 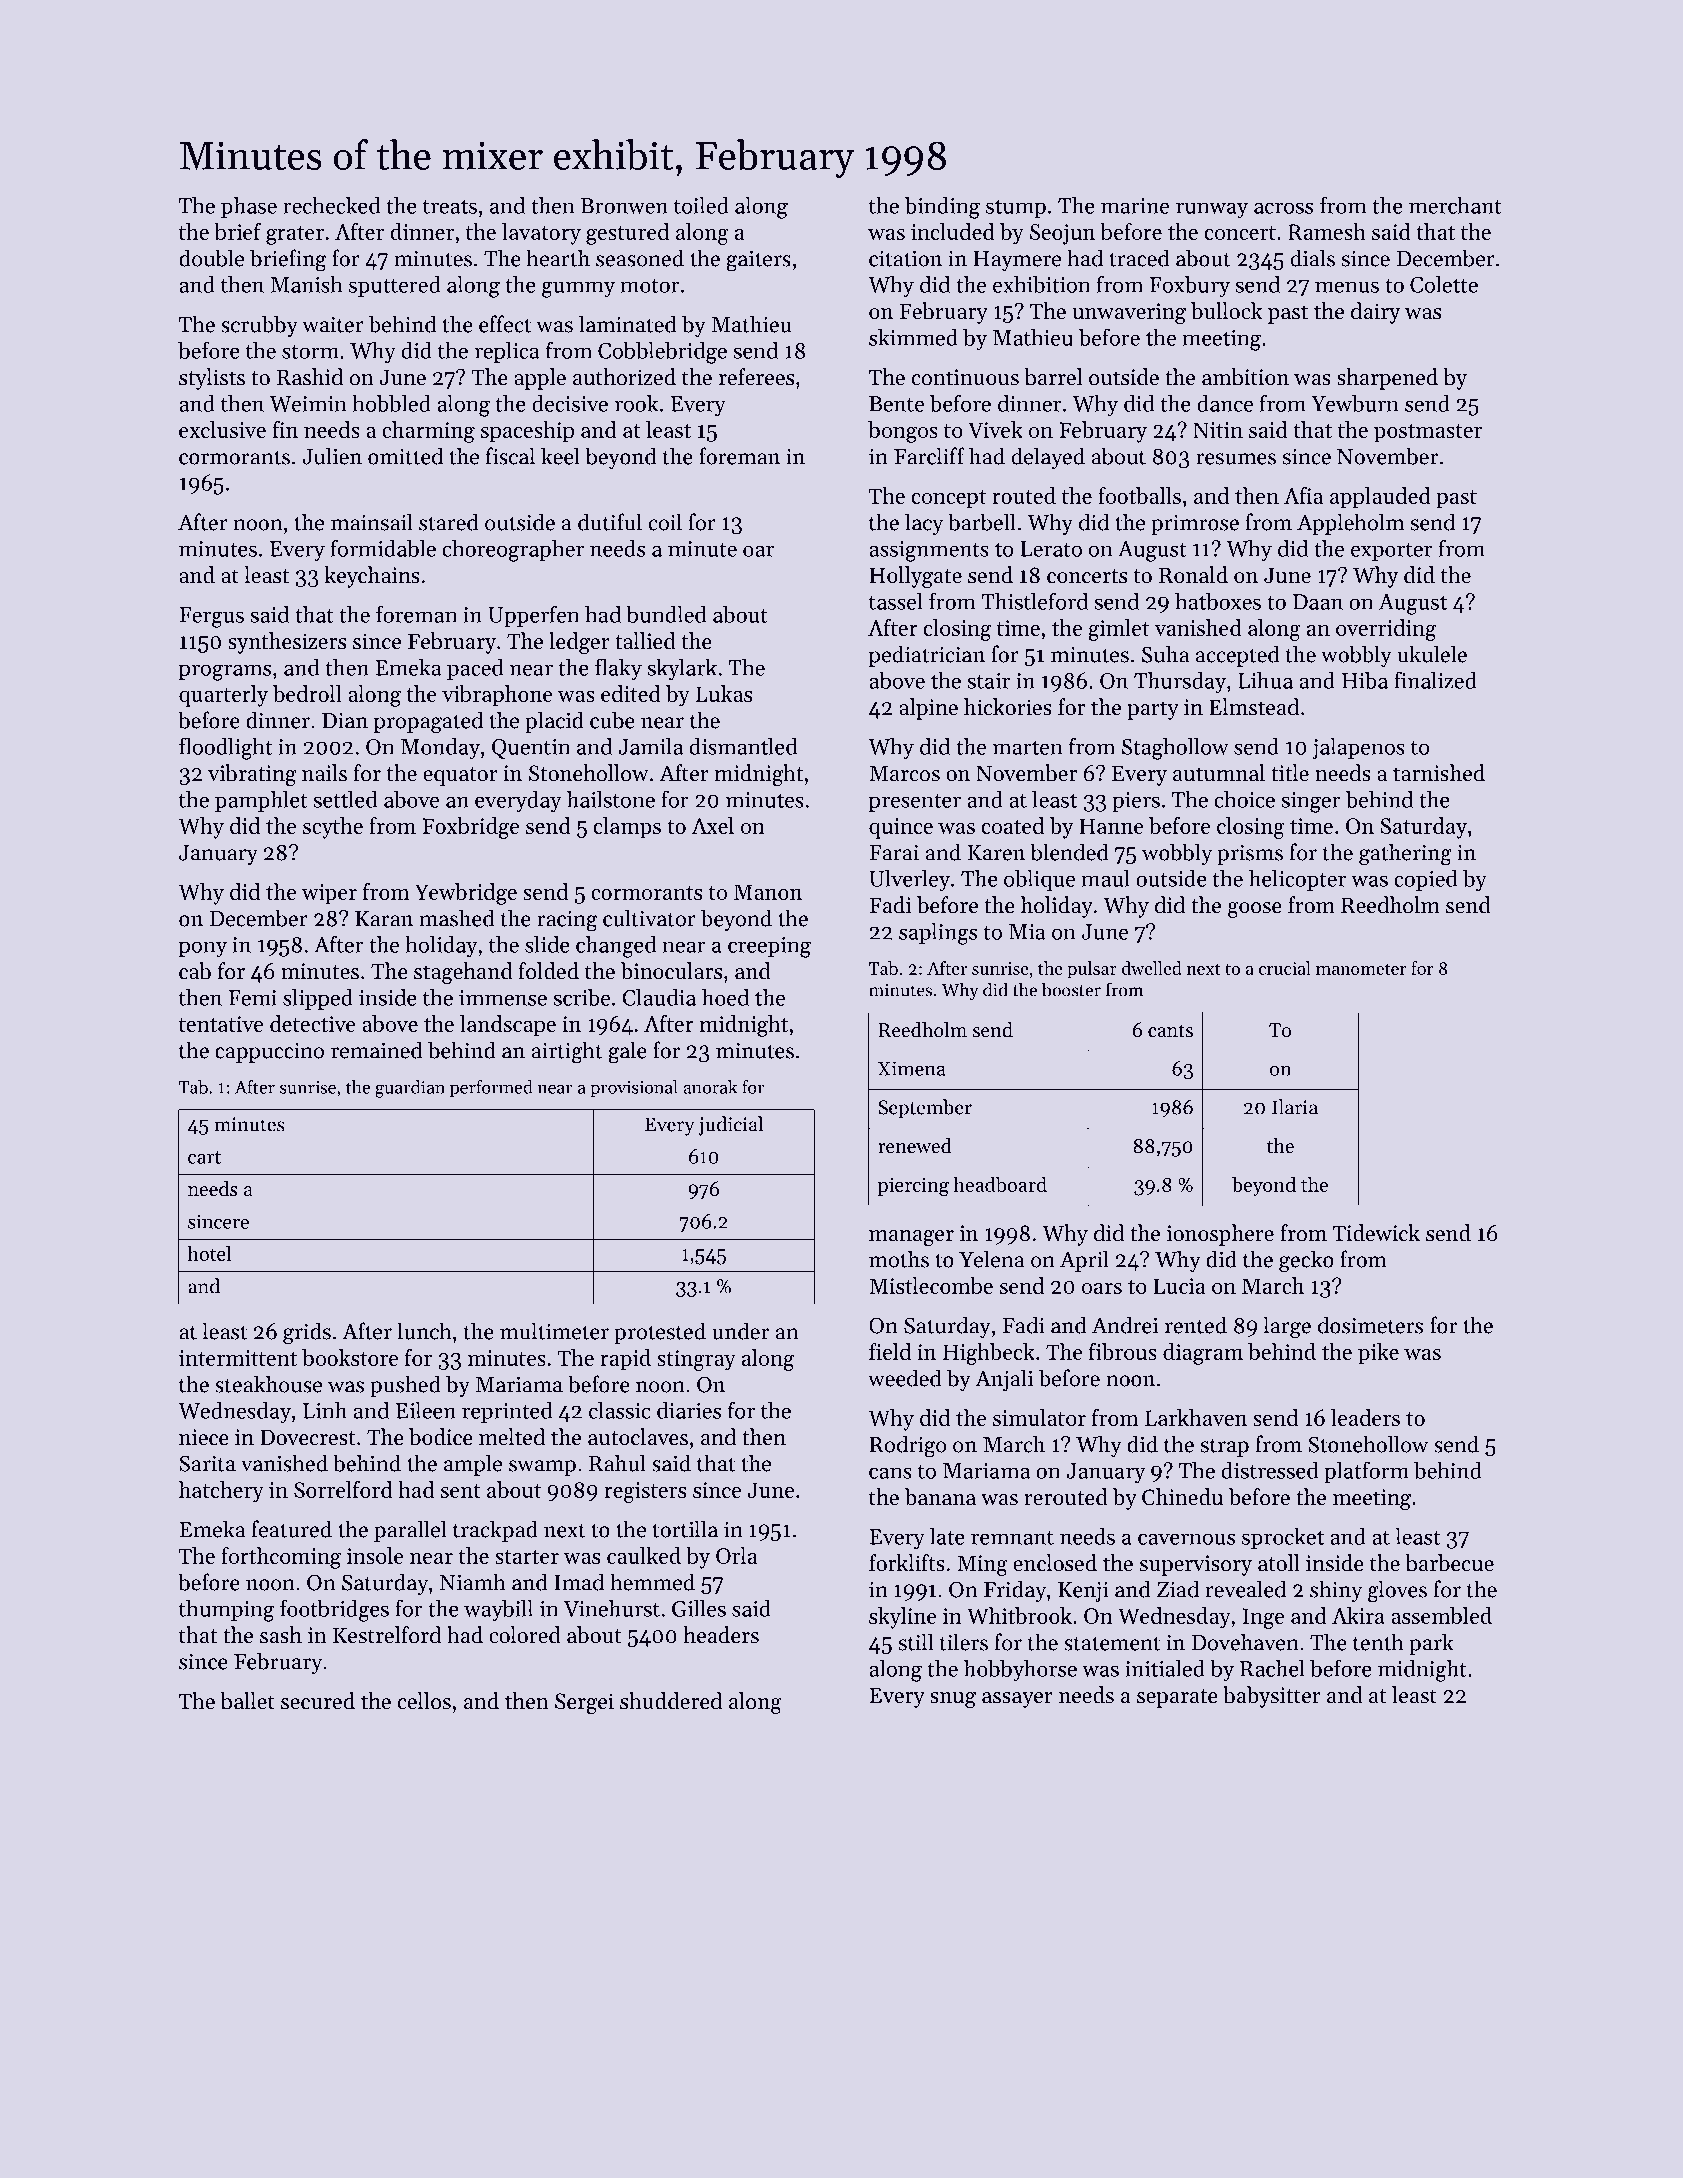 I want to click on hobbled, so click(x=391, y=403).
